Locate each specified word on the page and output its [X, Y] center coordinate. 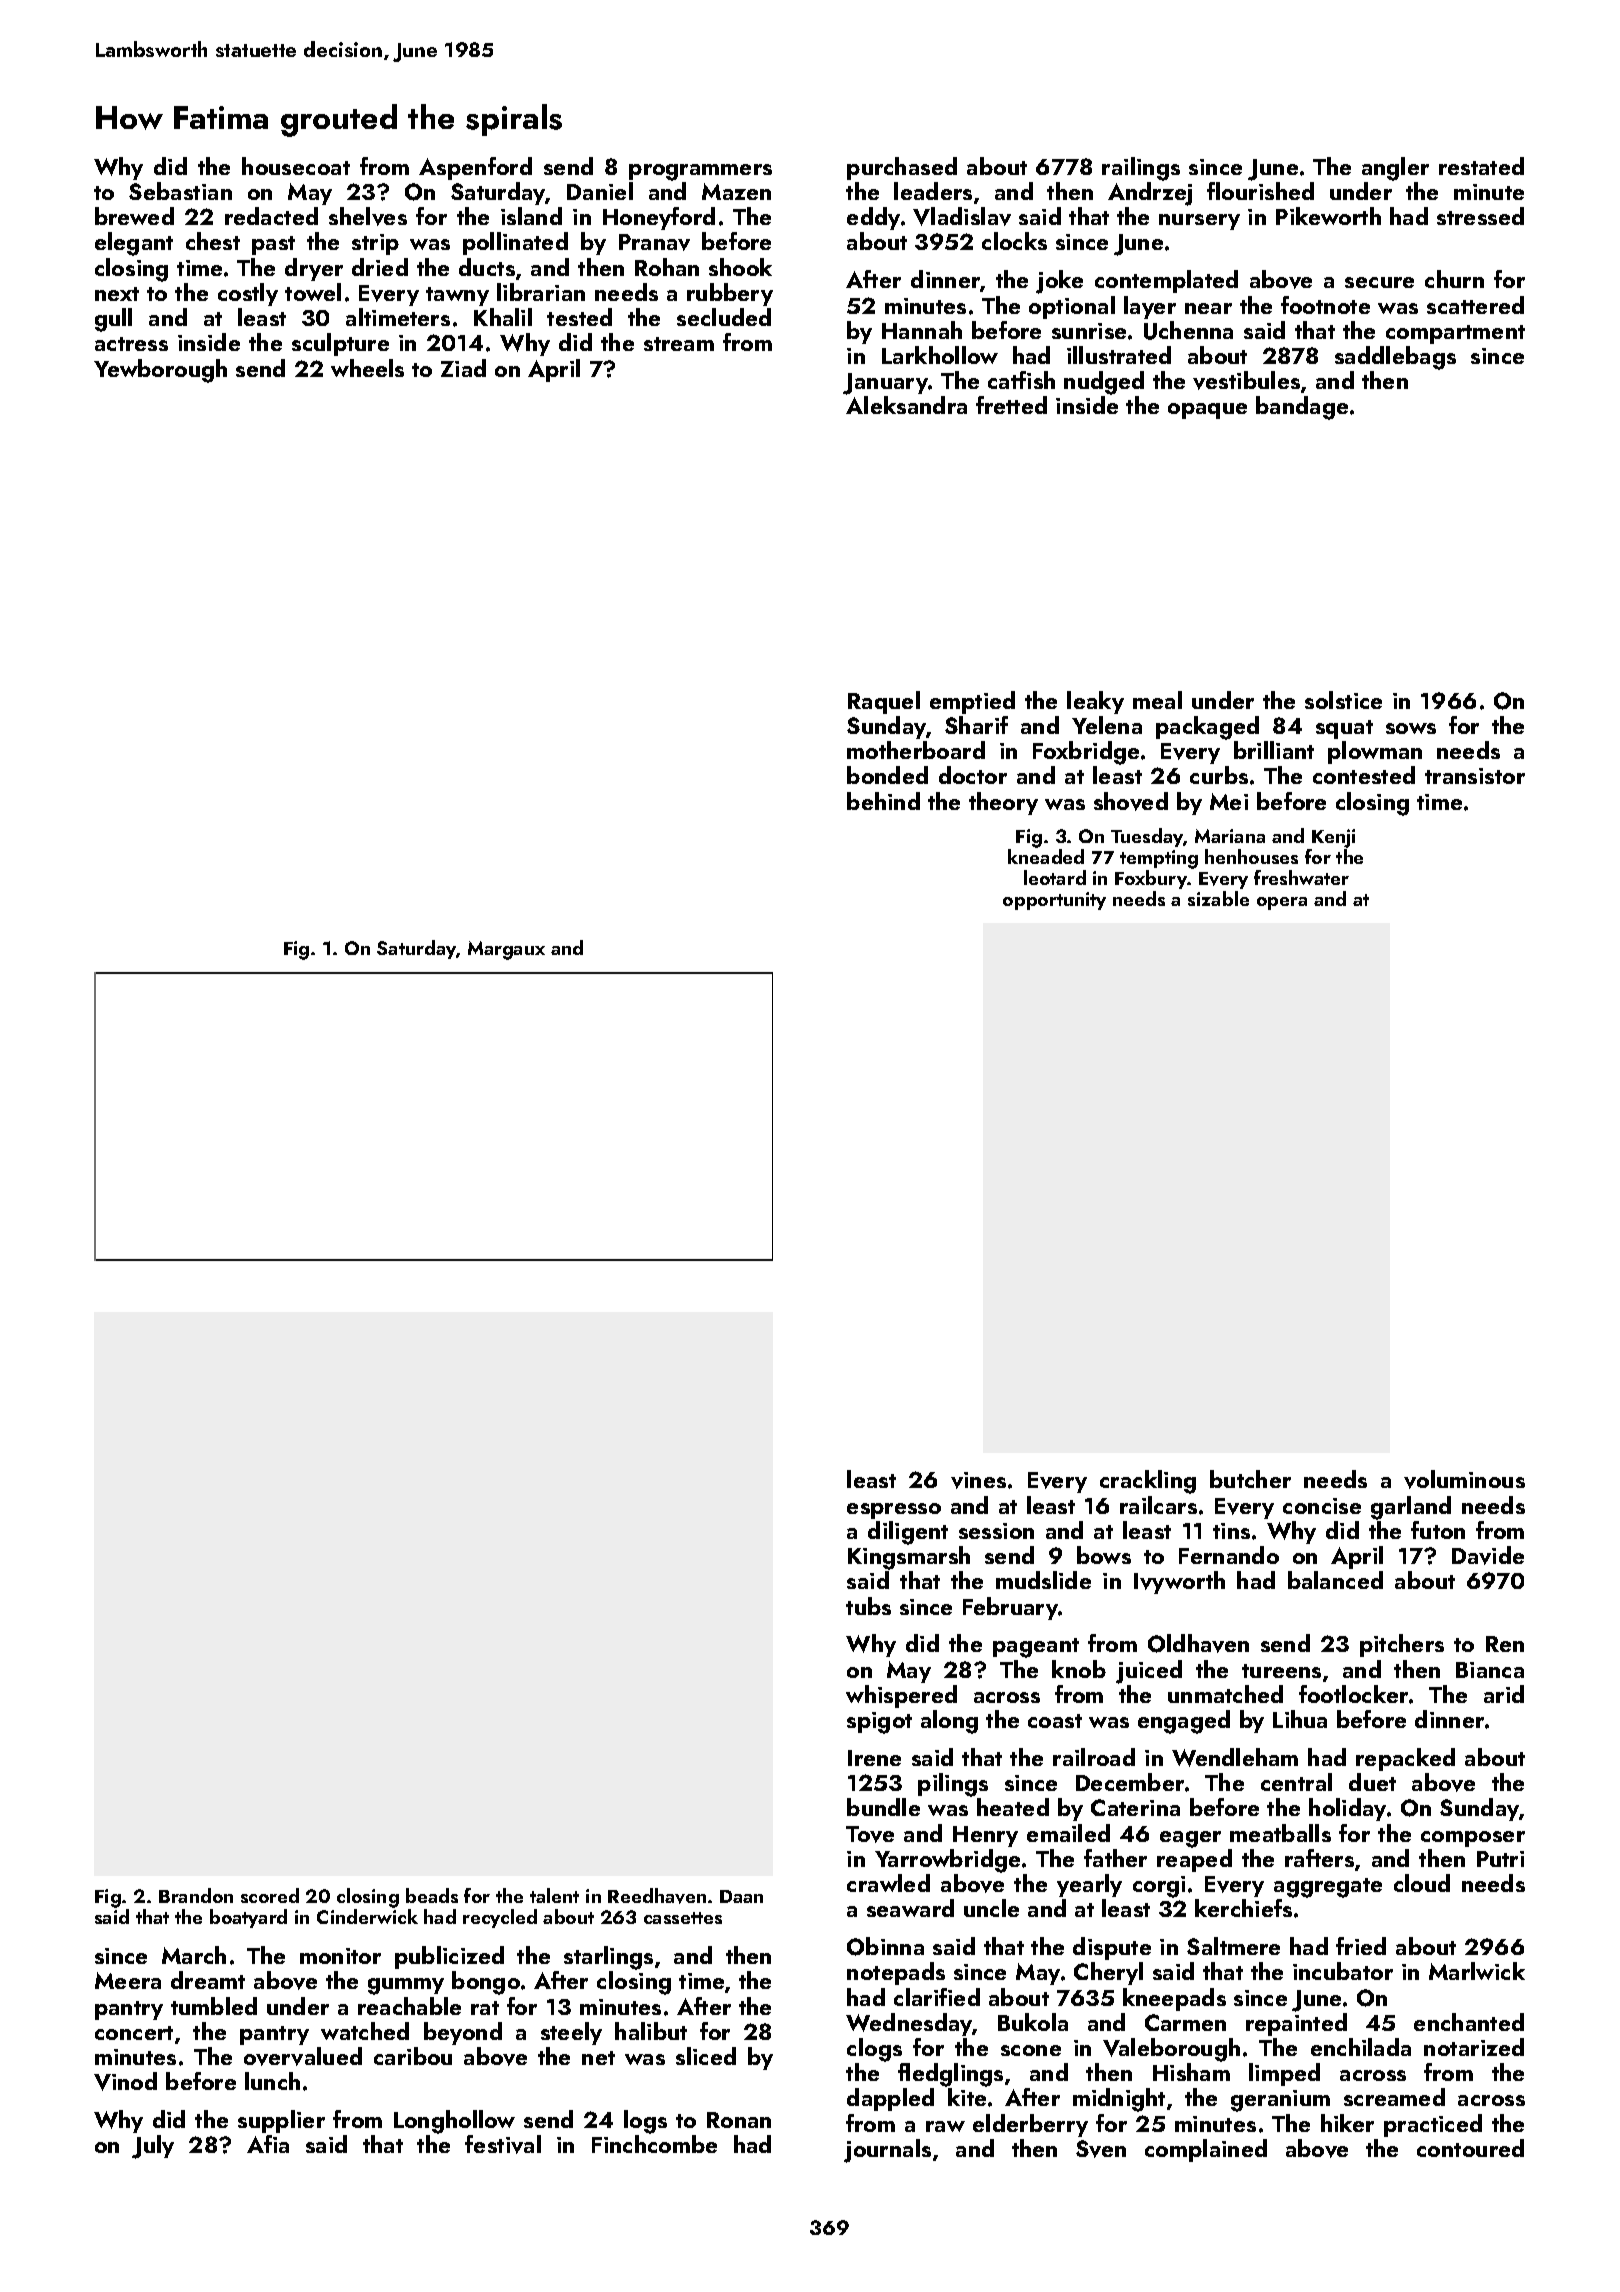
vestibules [1246, 380]
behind [883, 801]
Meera [128, 1980]
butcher [1250, 1479]
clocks [1014, 241]
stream [679, 344]
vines [978, 1480]
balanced [1335, 1580]
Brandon [196, 1895]
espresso [894, 1511]
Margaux [506, 950]
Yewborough [160, 371]
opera [1282, 903]
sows [1411, 728]
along [949, 1722]
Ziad [463, 368]
